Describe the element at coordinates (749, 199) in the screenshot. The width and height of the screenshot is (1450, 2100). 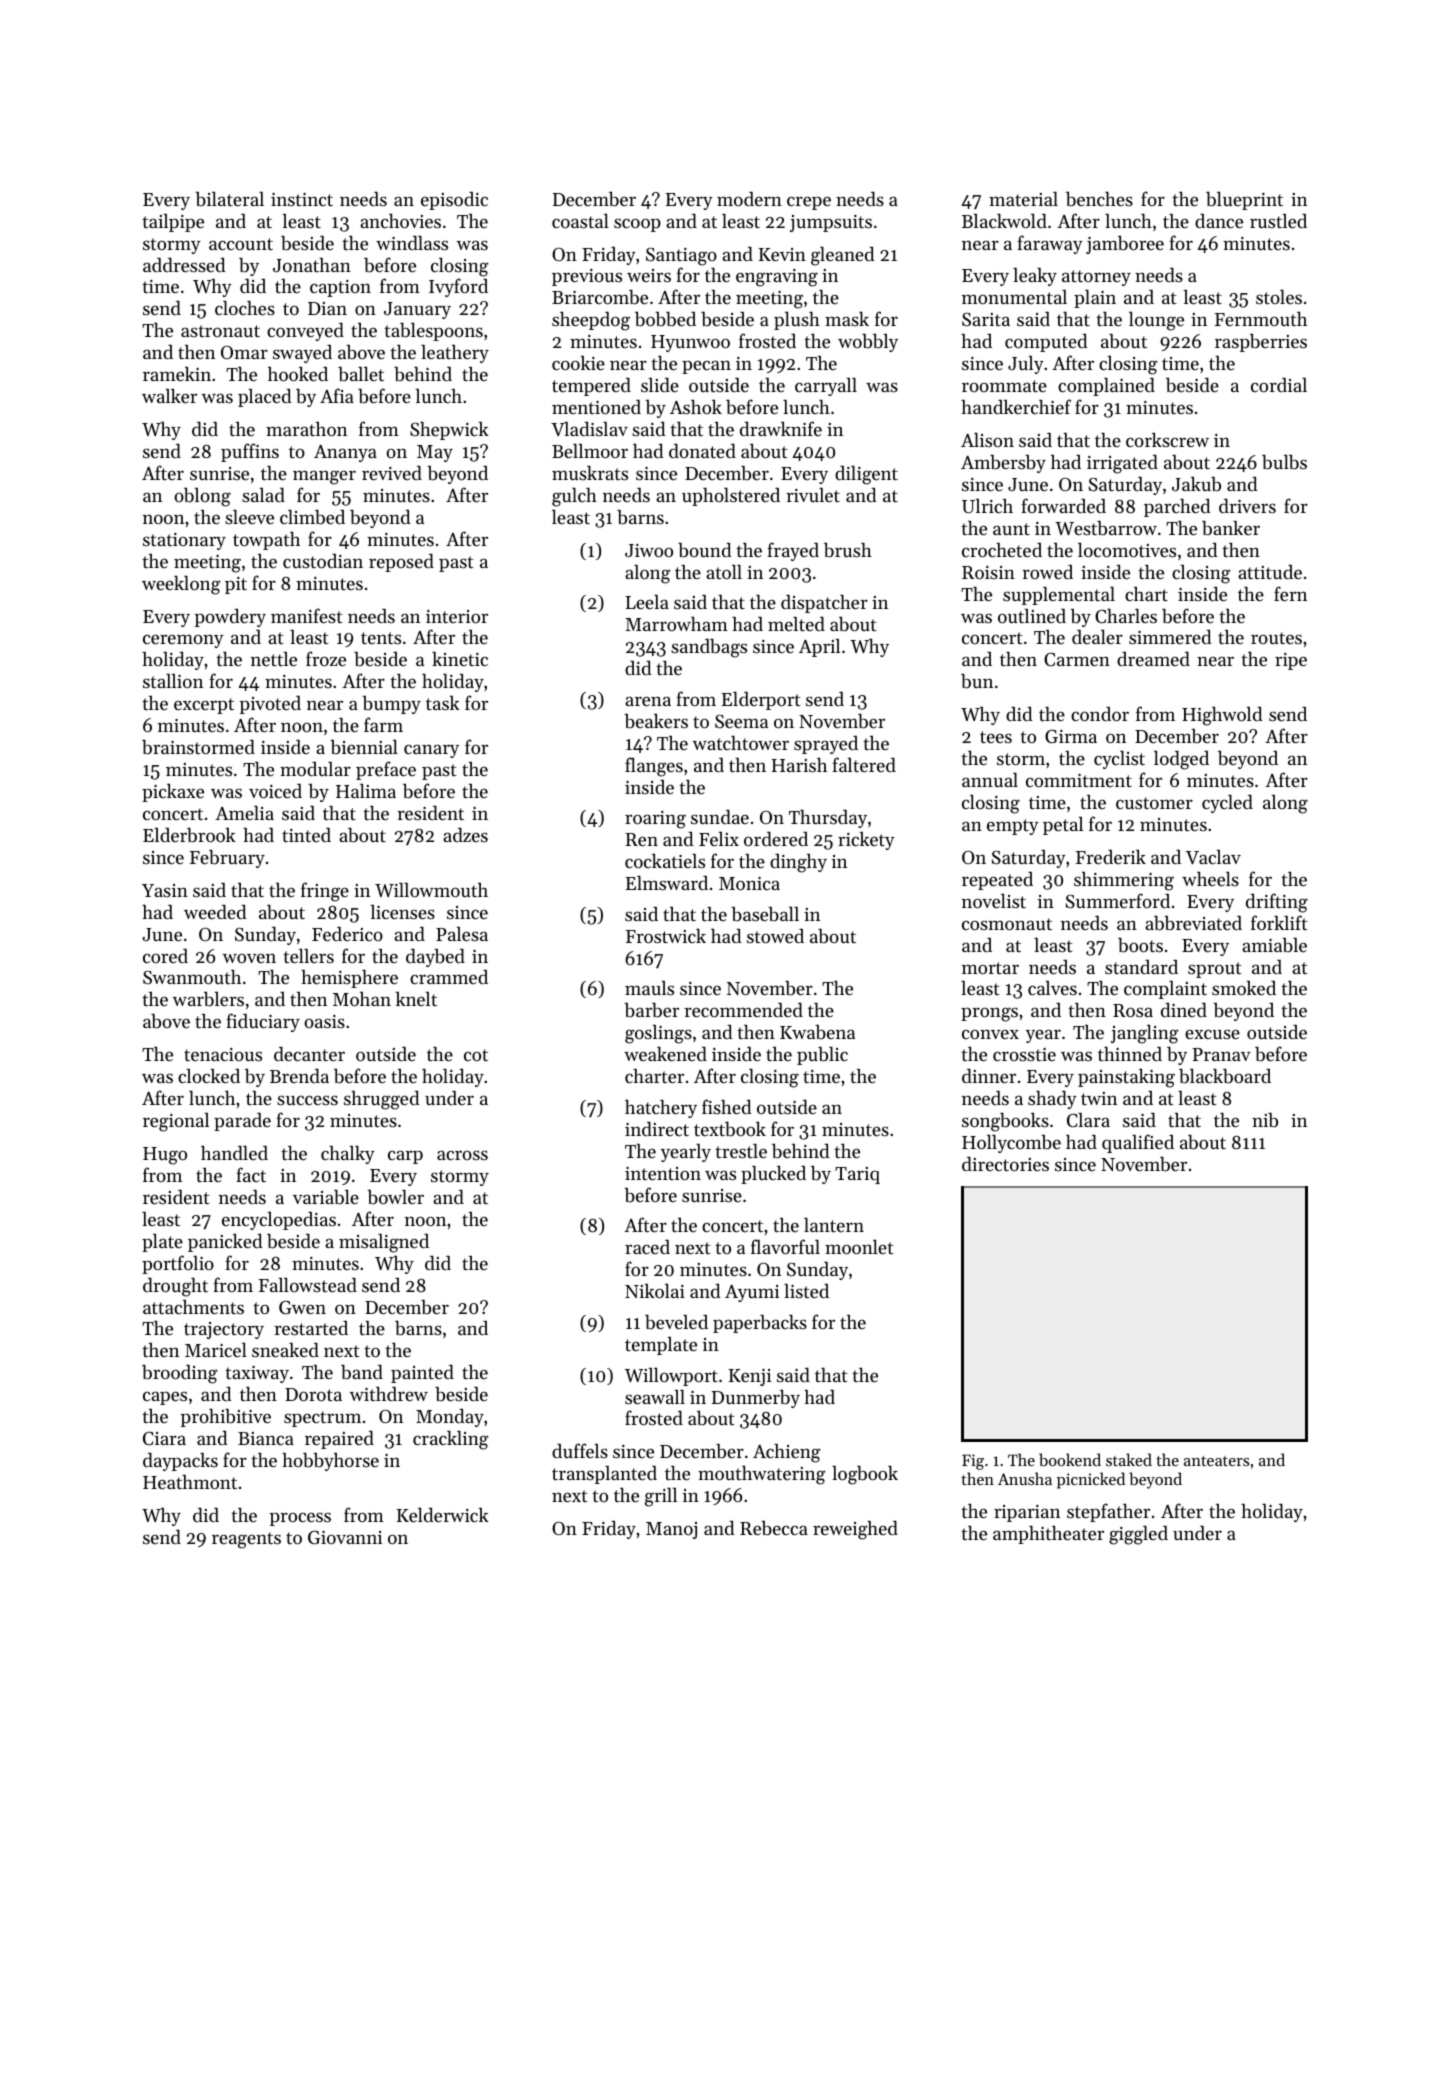
I see `modern` at that location.
